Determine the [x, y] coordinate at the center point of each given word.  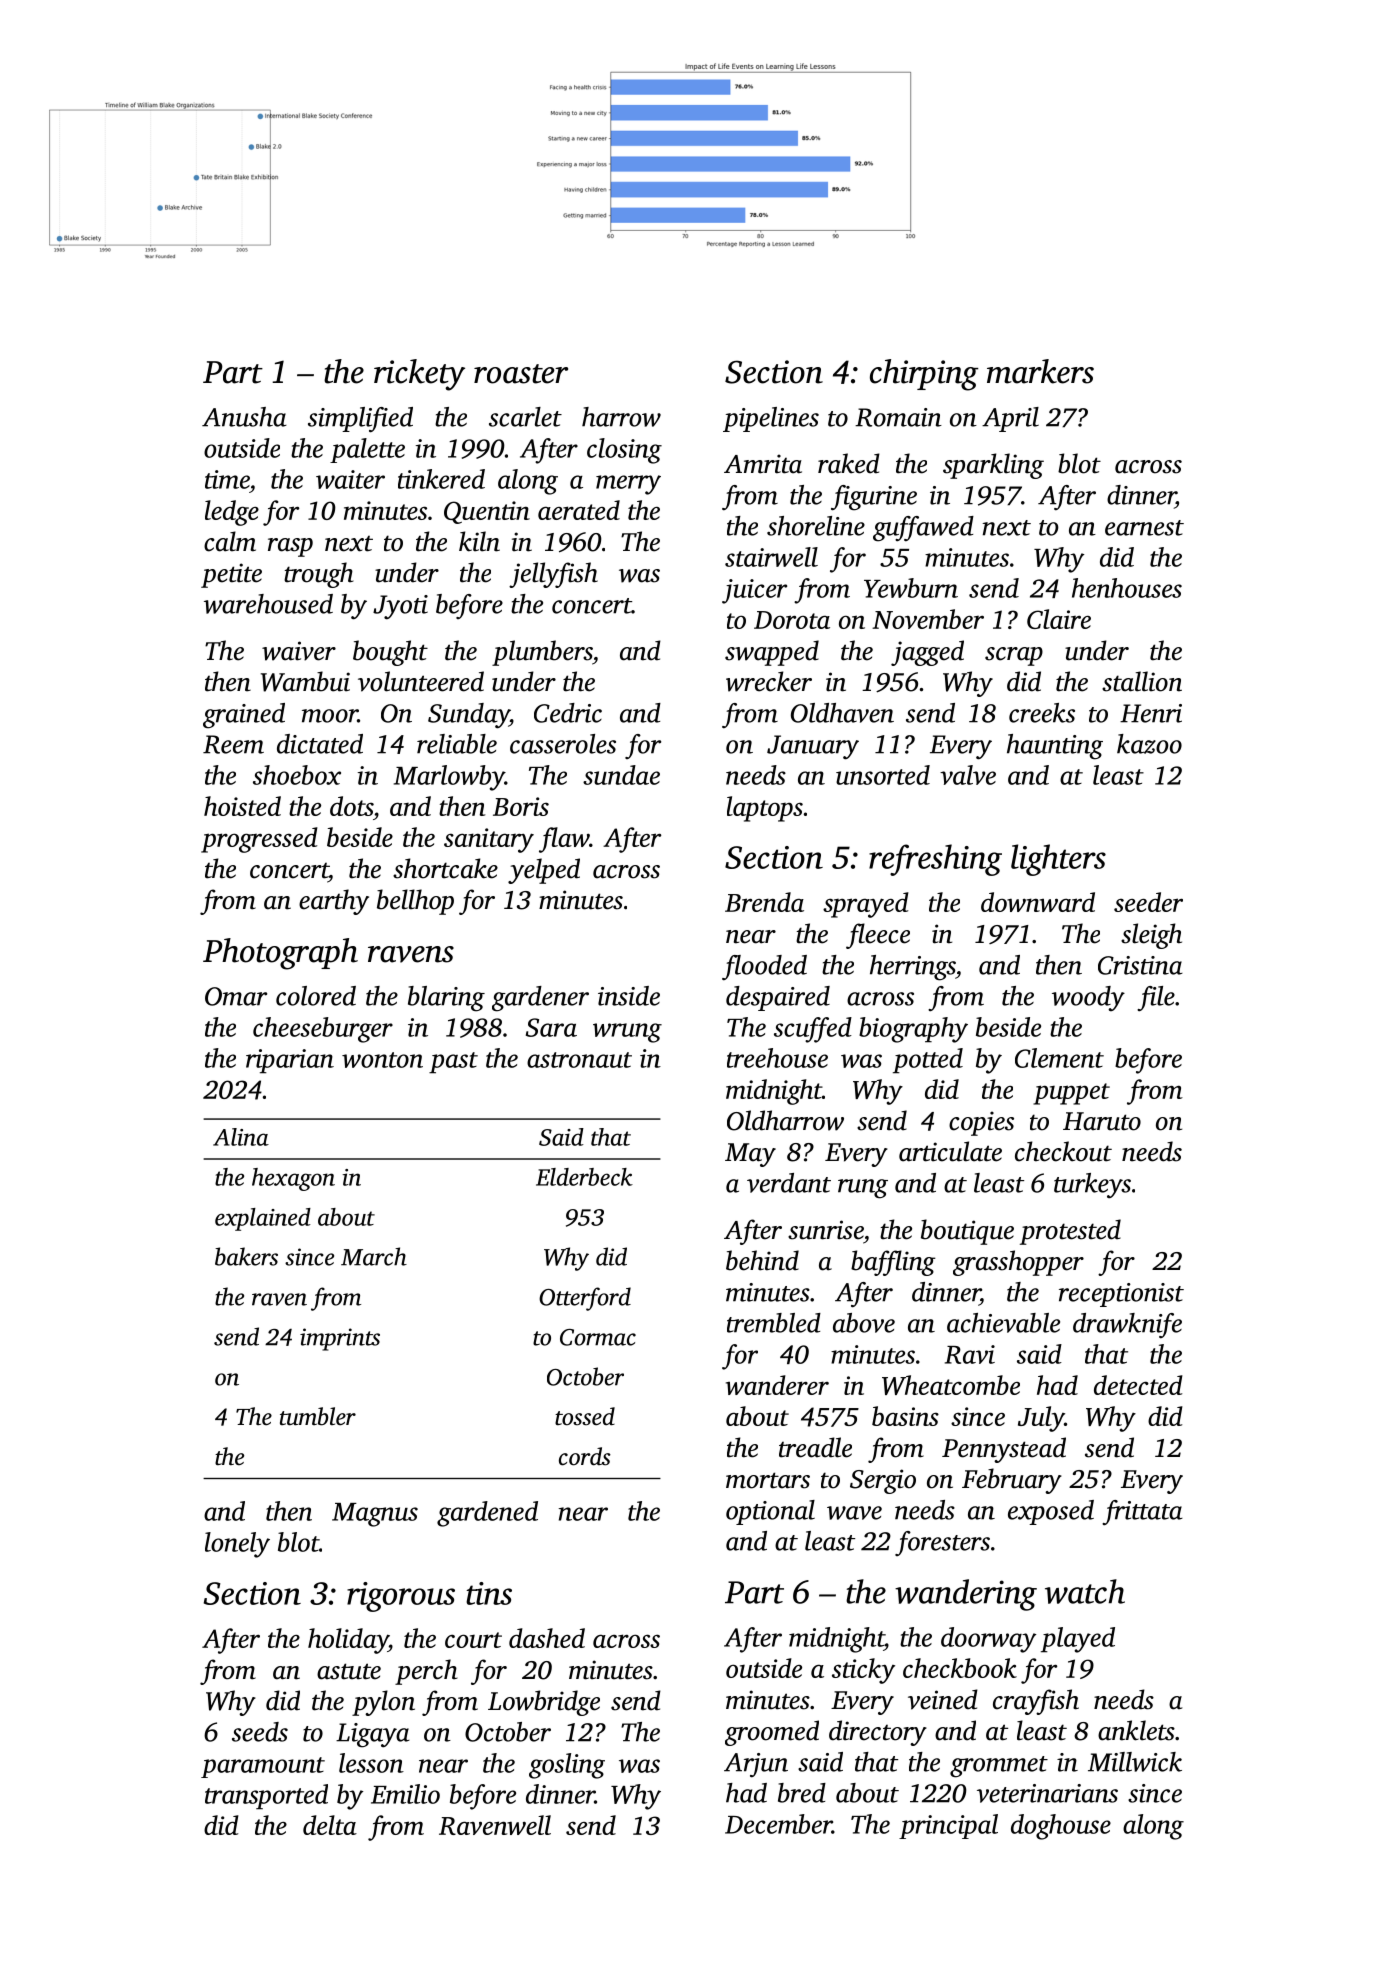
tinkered [441, 479]
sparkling [993, 466]
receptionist [1121, 1295]
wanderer [777, 1385]
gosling [567, 1766]
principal [948, 1826]
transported [266, 1797]
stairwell [771, 557]
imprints [340, 1339]
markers [1040, 371]
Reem [233, 744]
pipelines [771, 419]
